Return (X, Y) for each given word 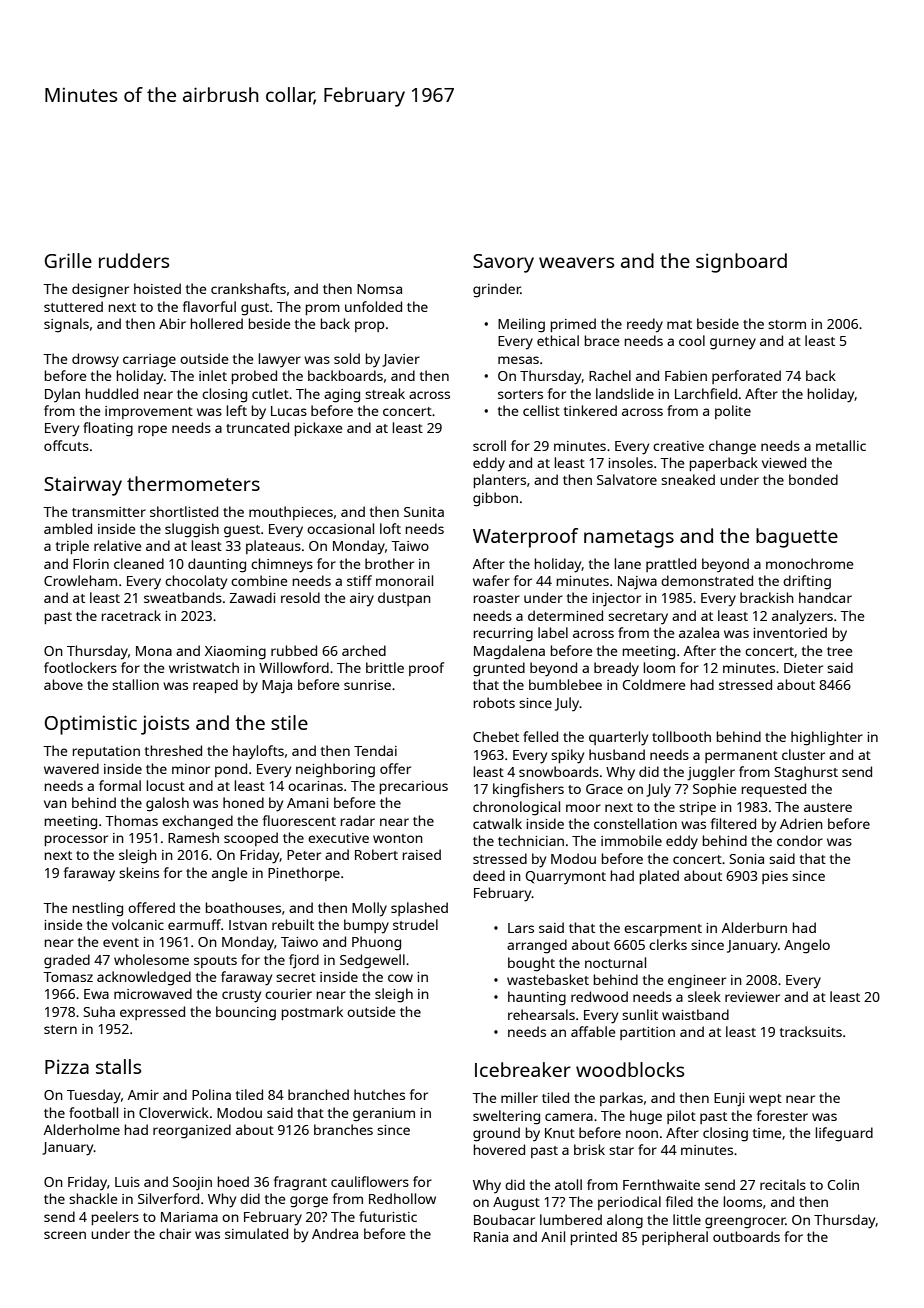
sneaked (688, 479)
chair (175, 1233)
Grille (68, 260)
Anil (553, 1236)
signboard (741, 263)
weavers (576, 262)
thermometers (193, 483)
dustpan (404, 599)
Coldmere (654, 684)
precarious (414, 787)
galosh (167, 804)
